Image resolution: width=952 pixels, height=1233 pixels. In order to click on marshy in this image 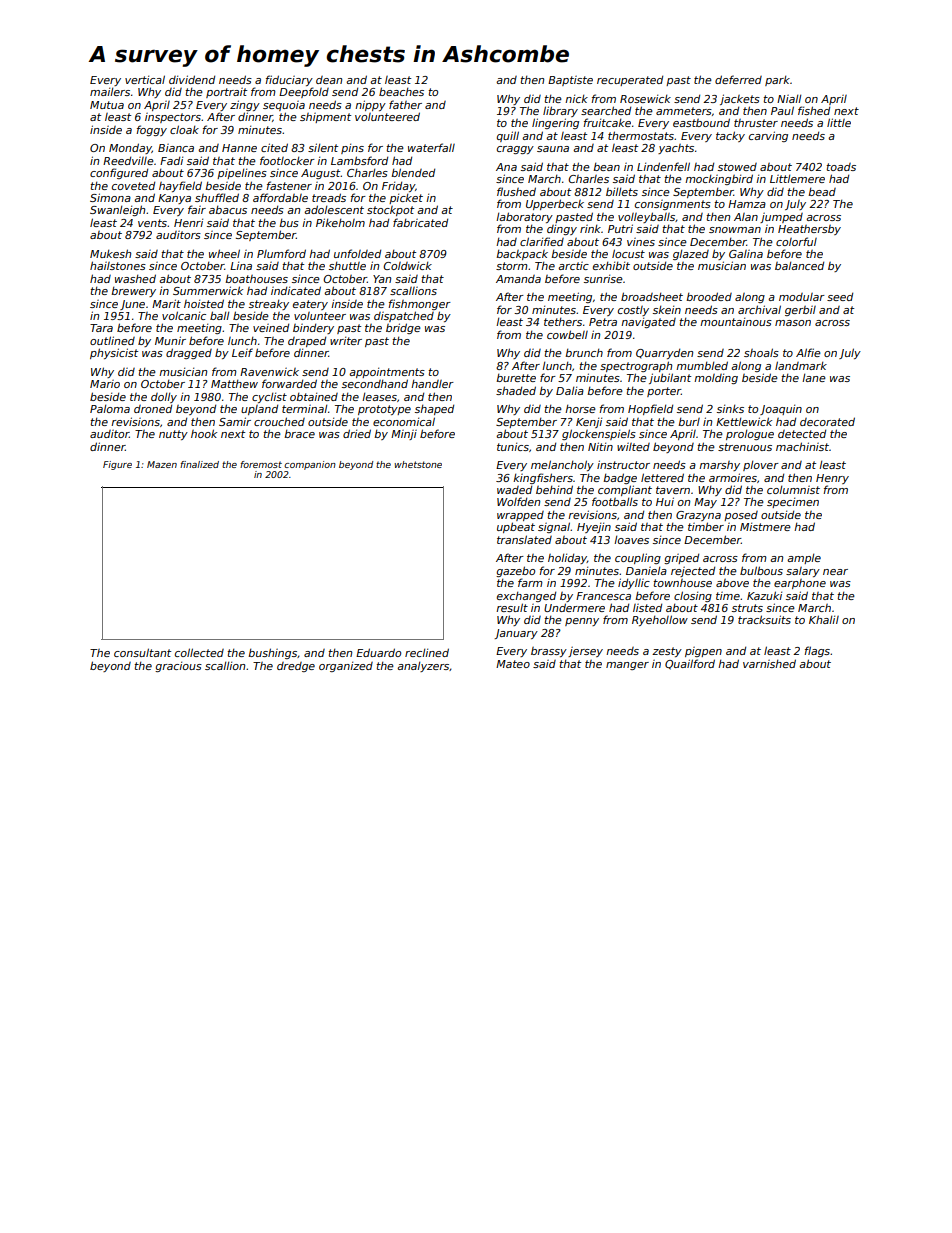, I will do `click(719, 466)`.
